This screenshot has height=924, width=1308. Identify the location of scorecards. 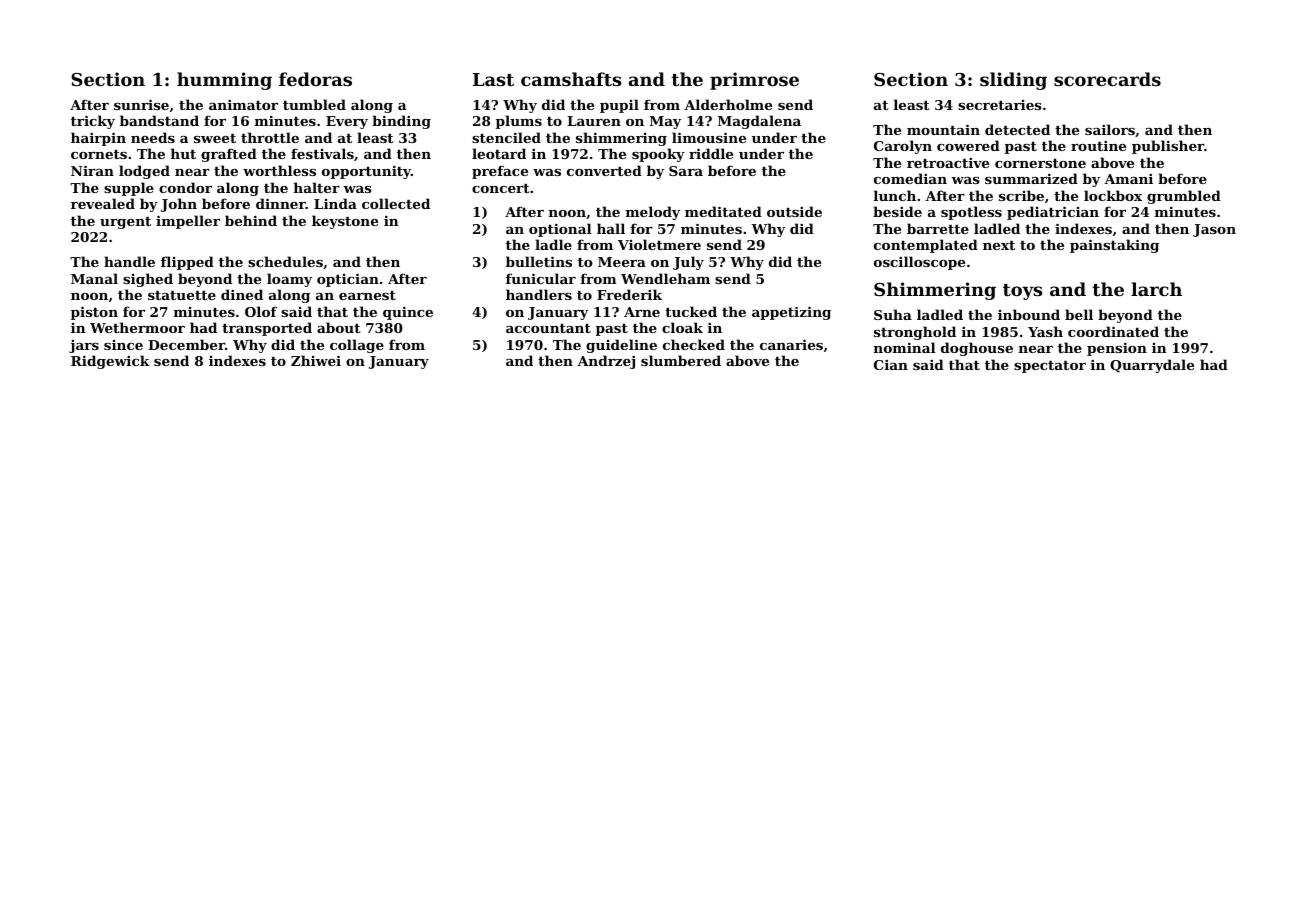
(1107, 79).
